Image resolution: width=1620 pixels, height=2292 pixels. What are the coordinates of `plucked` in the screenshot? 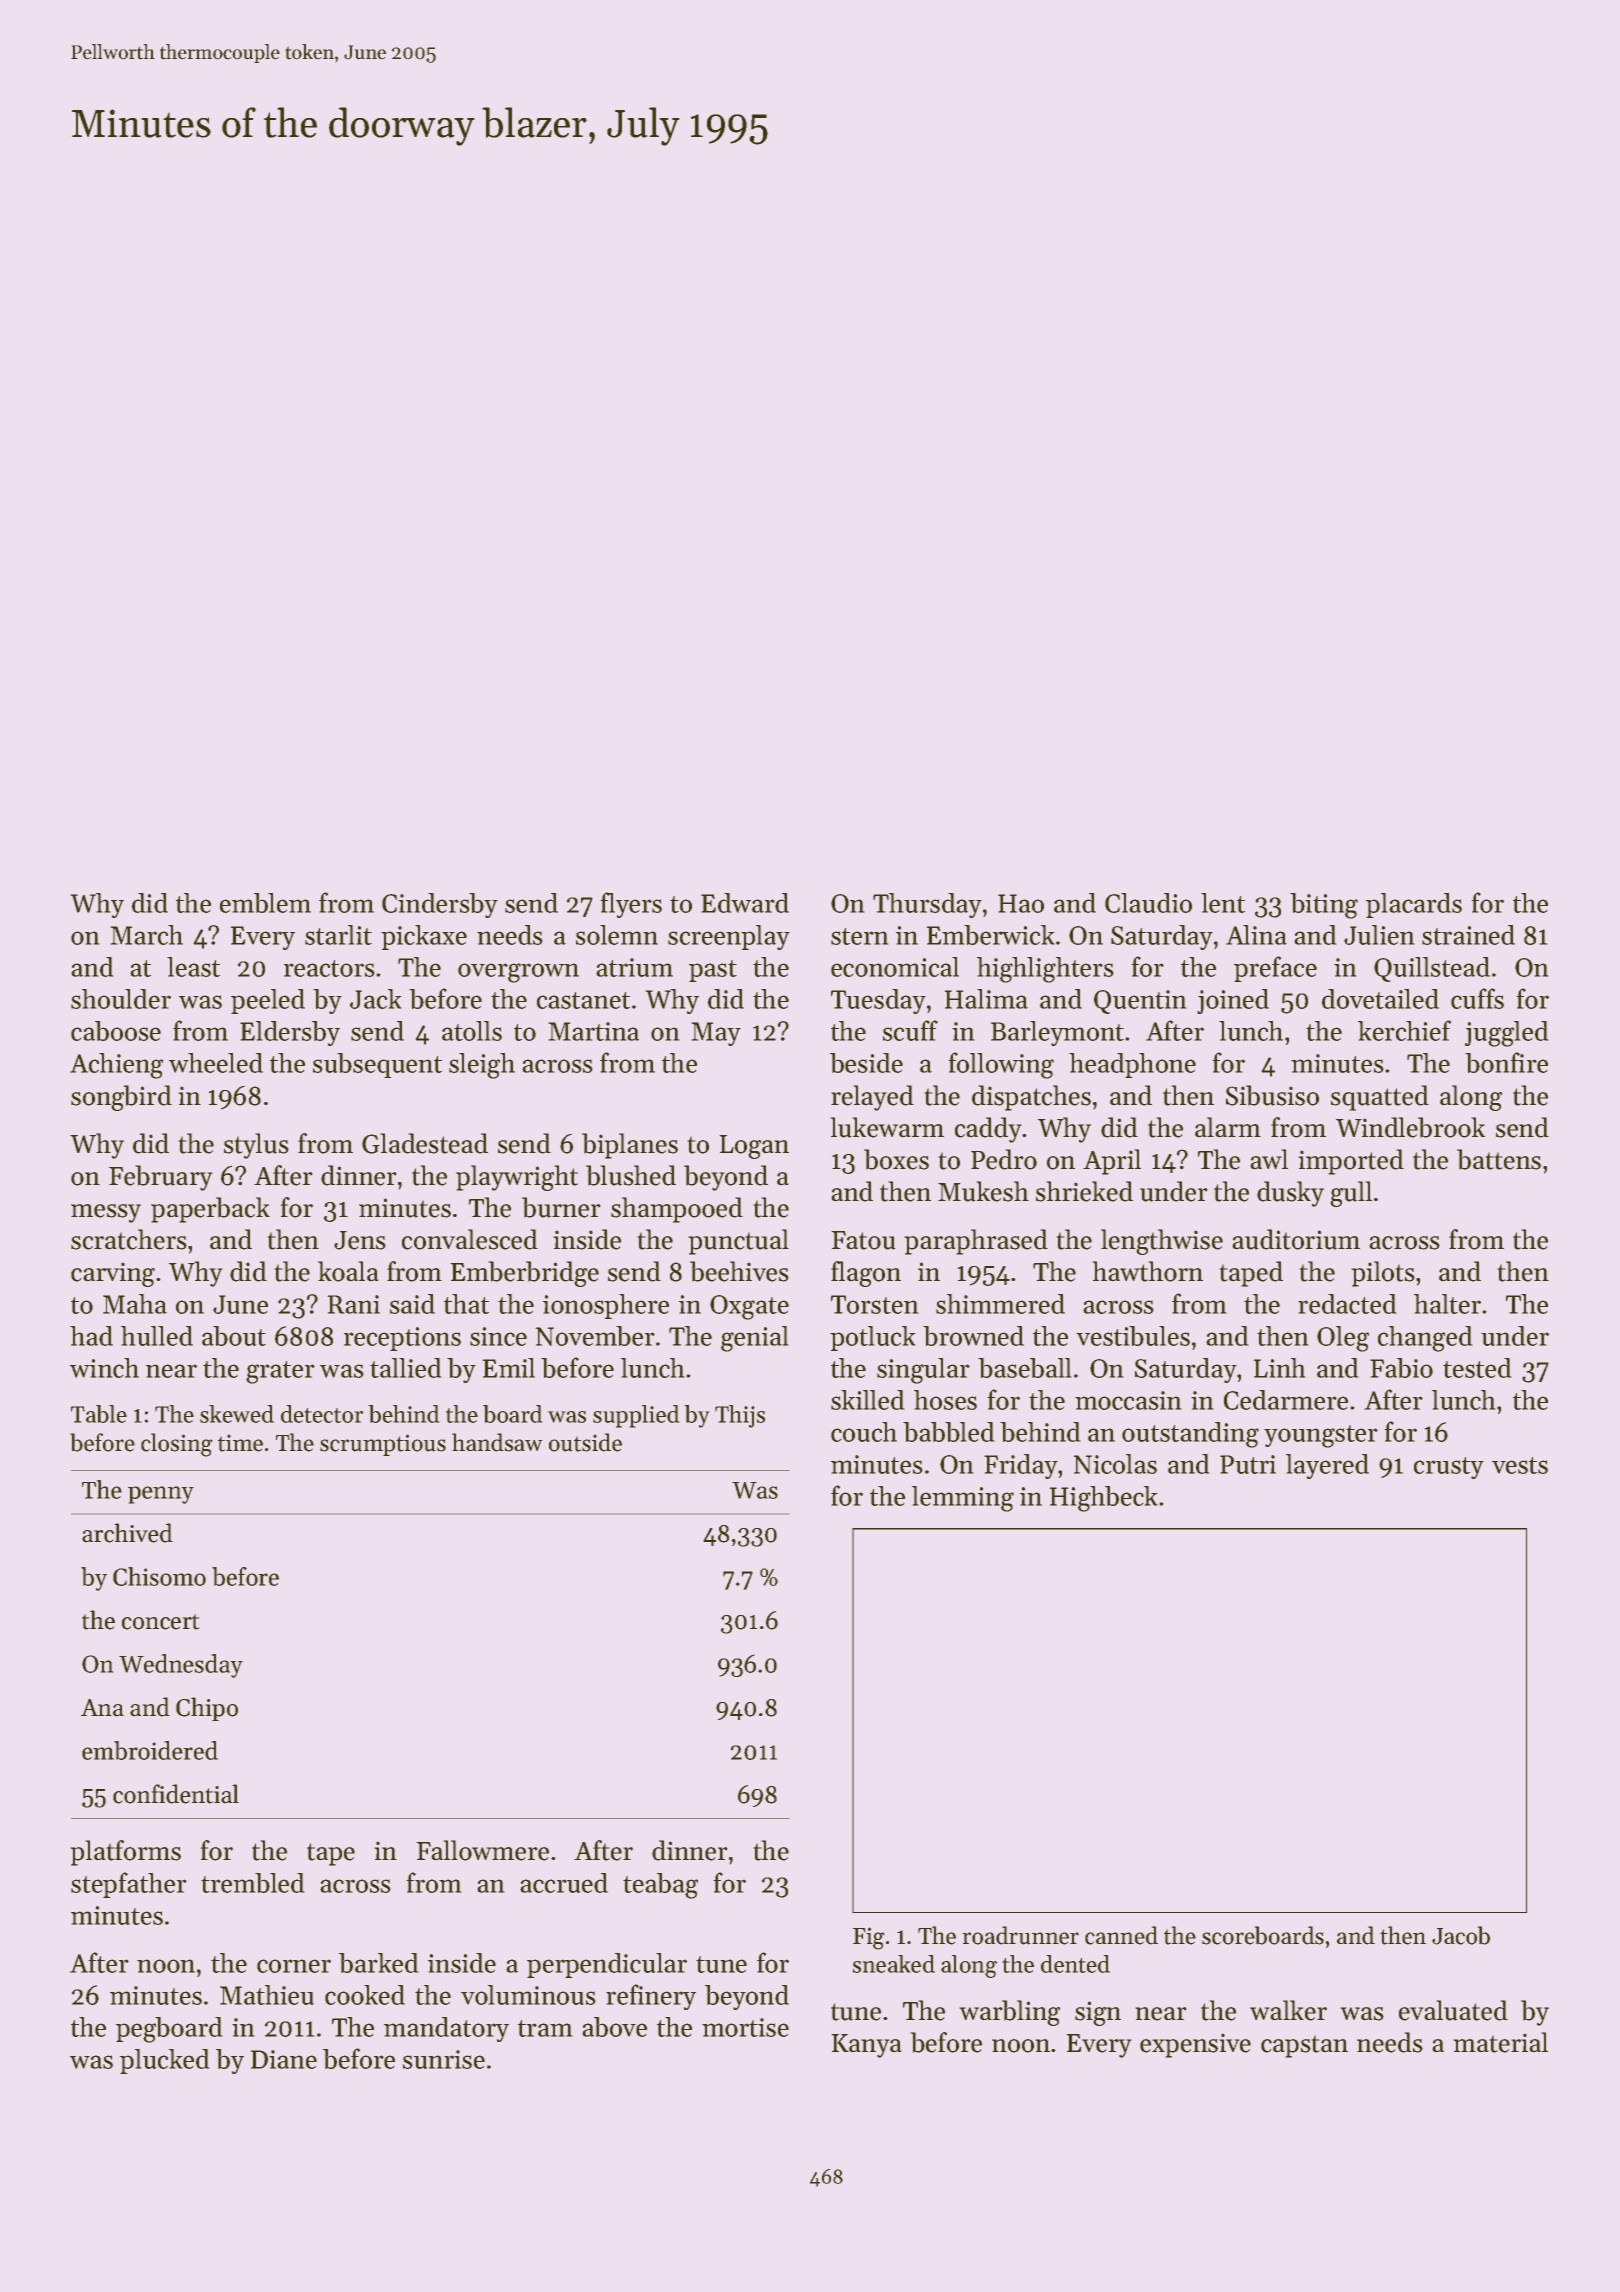 It's located at (165, 2061).
